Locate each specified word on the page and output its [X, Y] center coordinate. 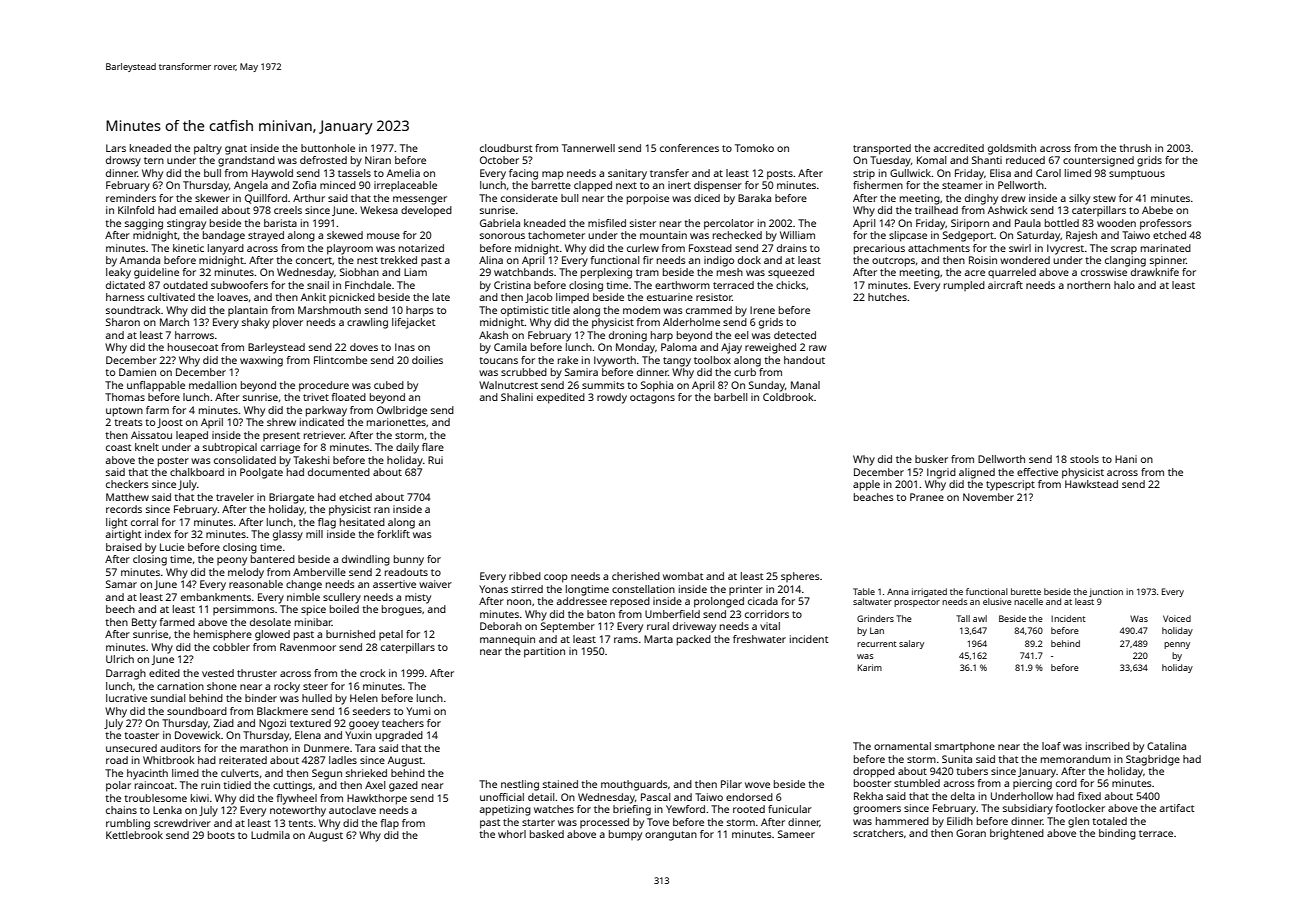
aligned [977, 473]
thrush [1135, 148]
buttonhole [328, 148]
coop [556, 578]
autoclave [352, 810]
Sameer [796, 834]
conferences [689, 148]
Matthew [127, 497]
